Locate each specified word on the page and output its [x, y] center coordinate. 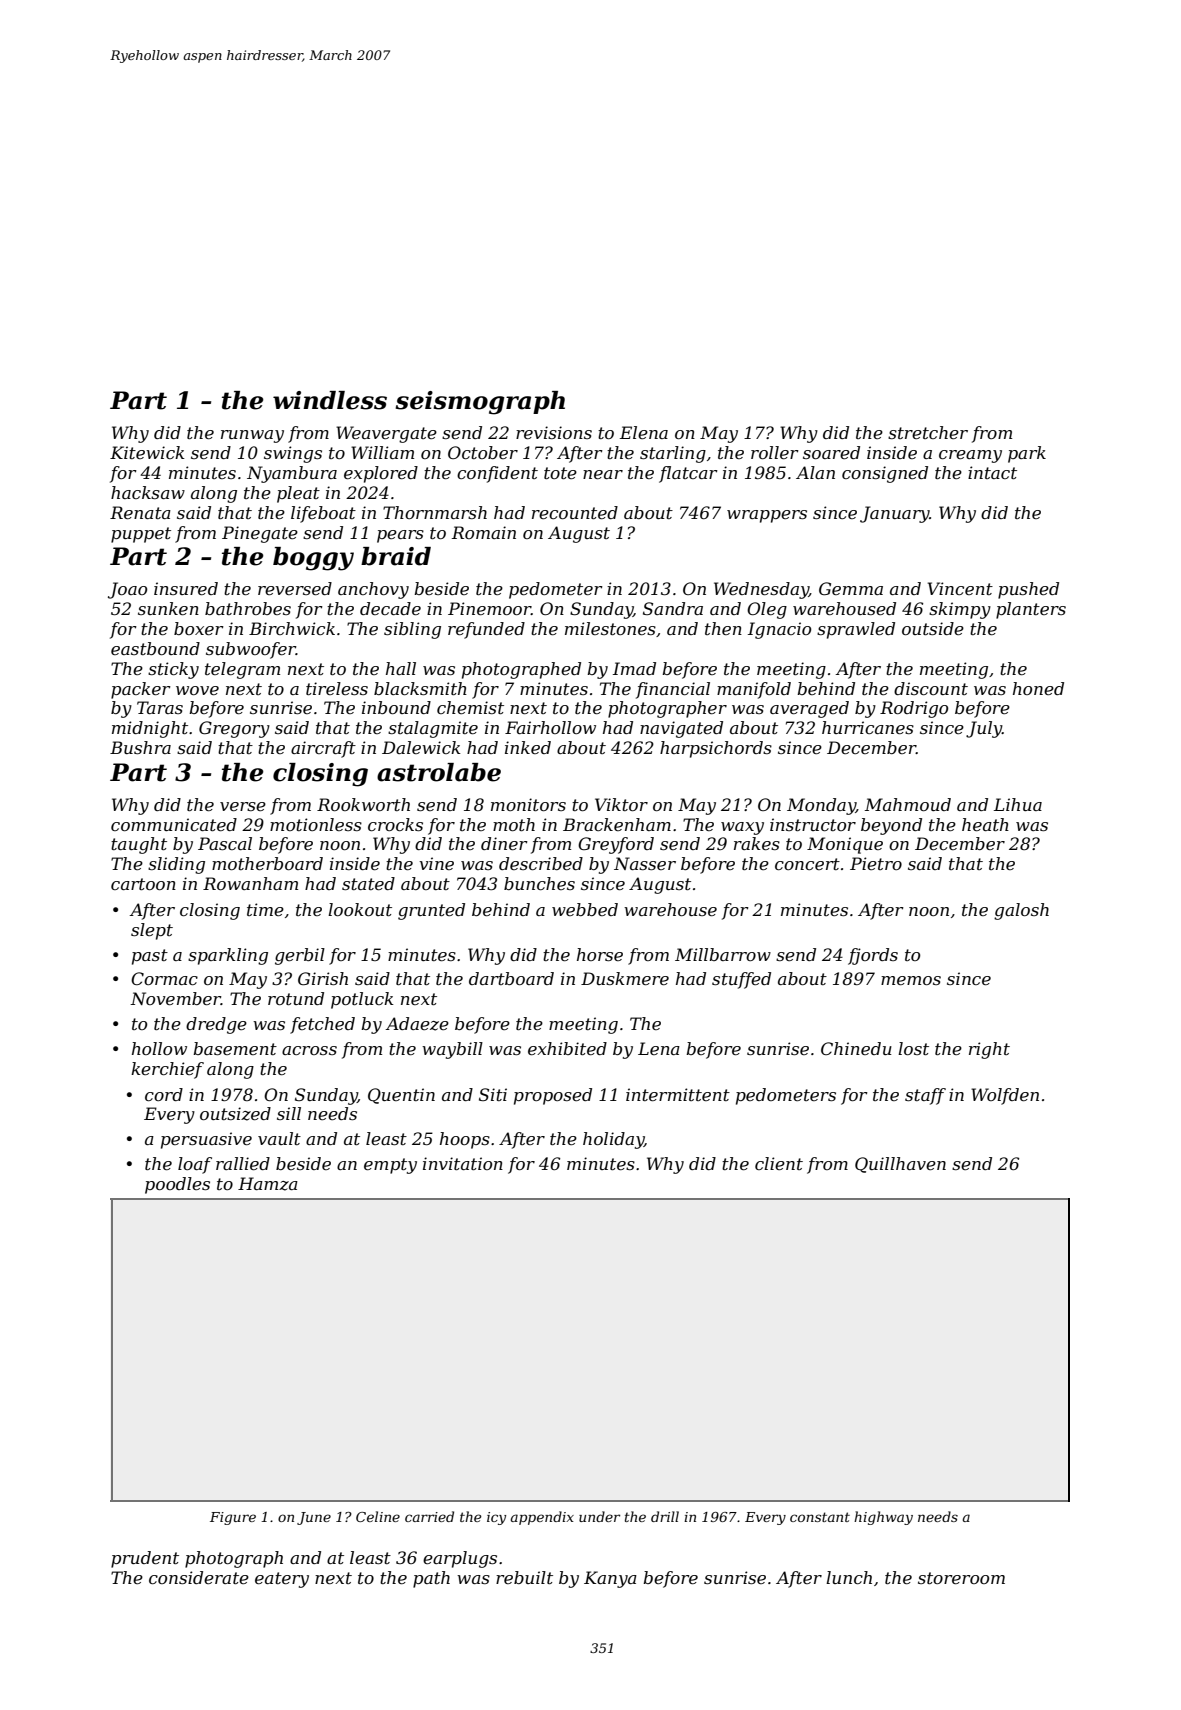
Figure [233, 1518]
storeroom [961, 1578]
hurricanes [868, 727]
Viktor [621, 804]
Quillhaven [900, 1165]
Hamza [268, 1184]
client [779, 1163]
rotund [296, 998]
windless [330, 400]
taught [139, 845]
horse [600, 954]
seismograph [480, 403]
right [989, 1050]
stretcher [928, 432]
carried [429, 1516]
